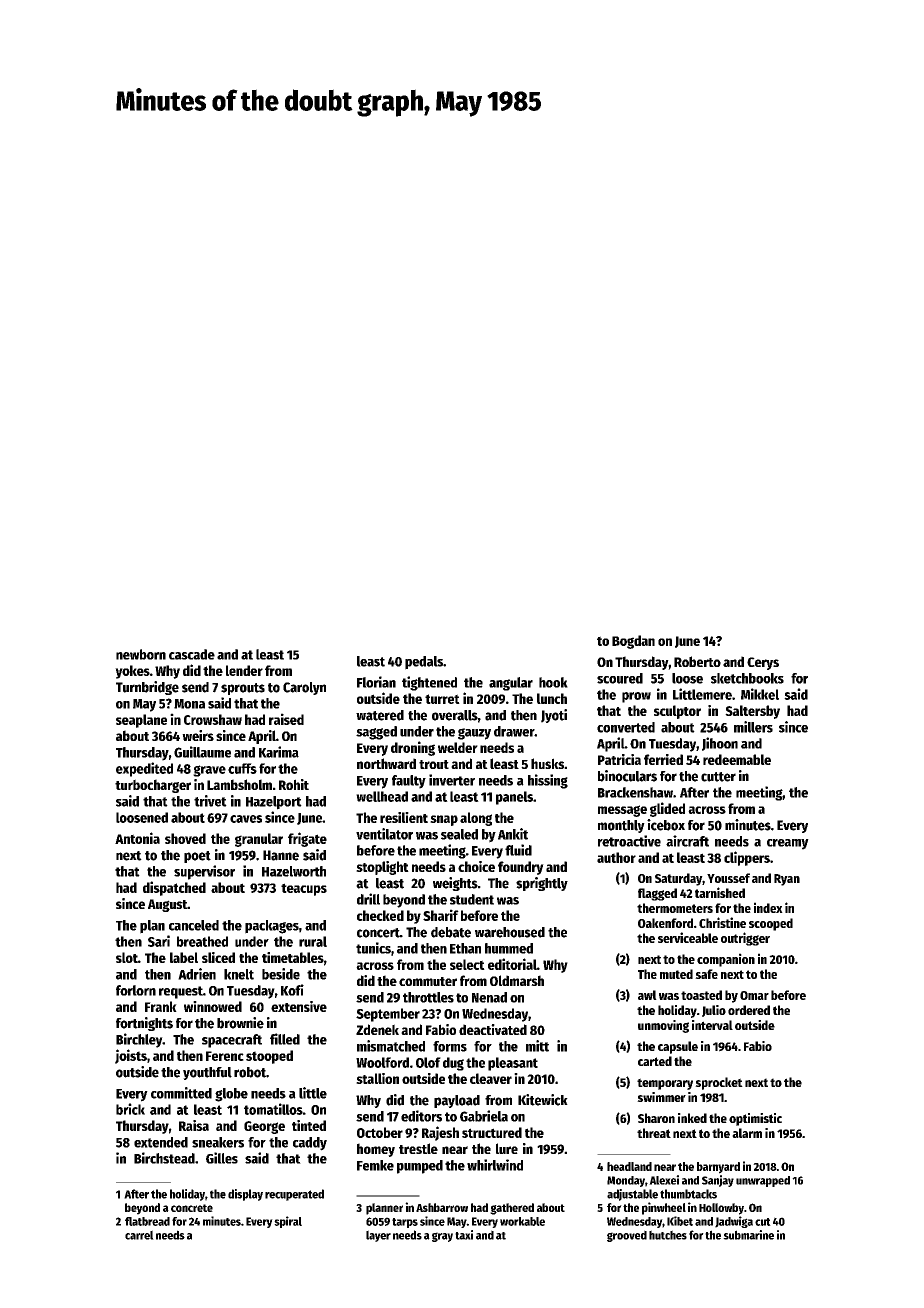  I want to click on Monday, so click(626, 1181).
